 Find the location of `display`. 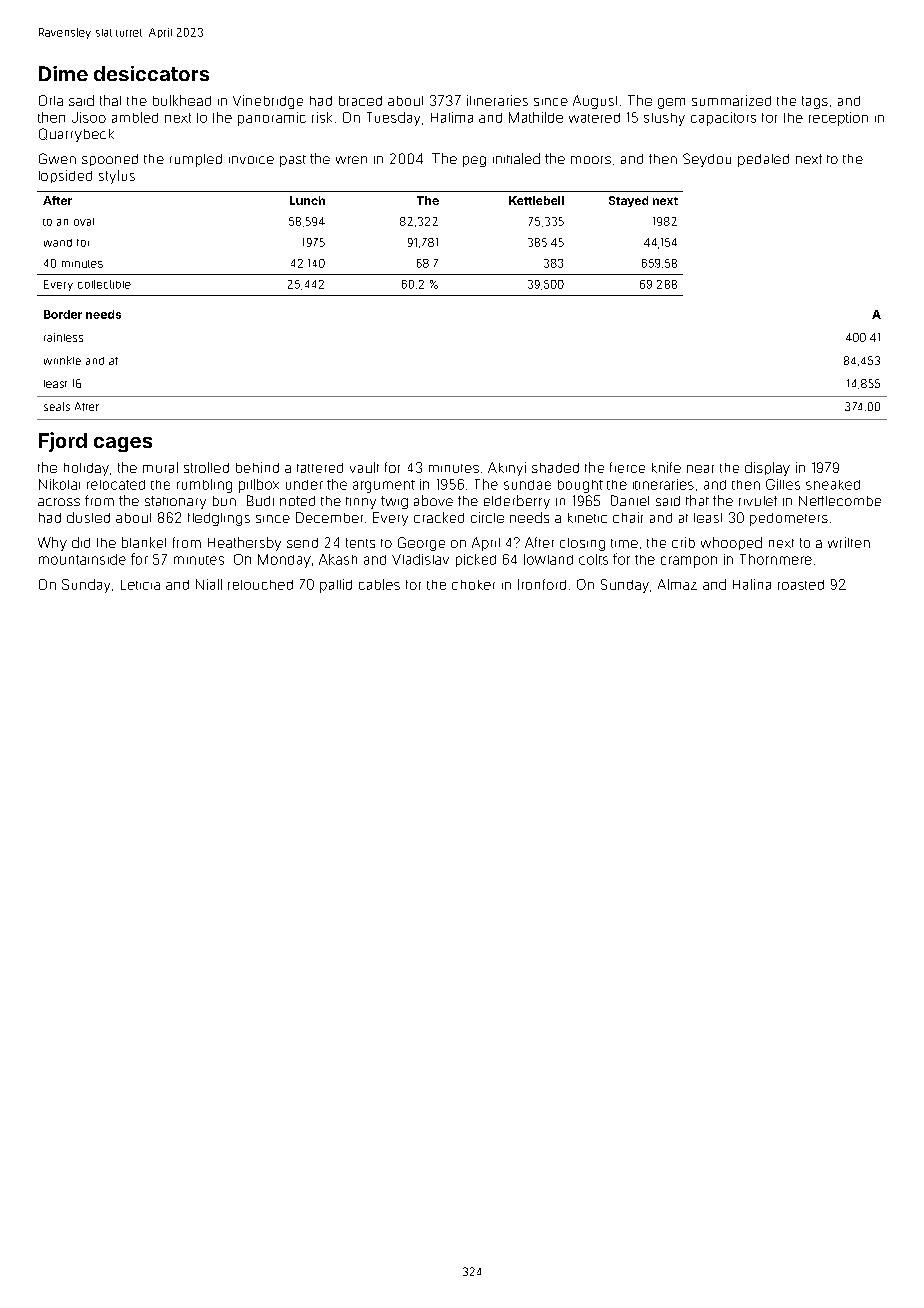

display is located at coordinates (767, 469).
